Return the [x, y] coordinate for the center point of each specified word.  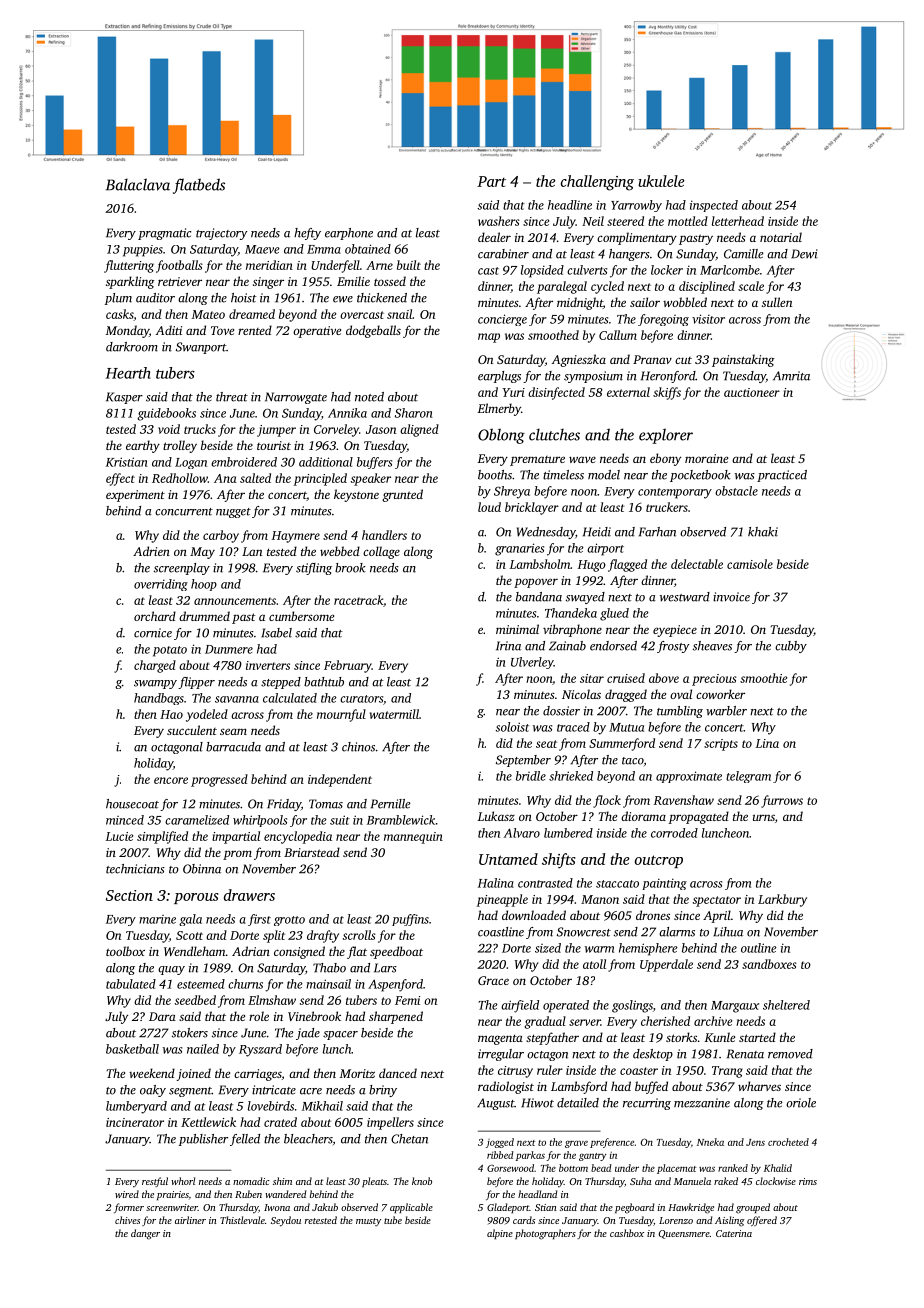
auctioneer [752, 392]
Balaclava [138, 184]
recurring [647, 1104]
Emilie [353, 281]
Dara [162, 1016]
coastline [501, 932]
